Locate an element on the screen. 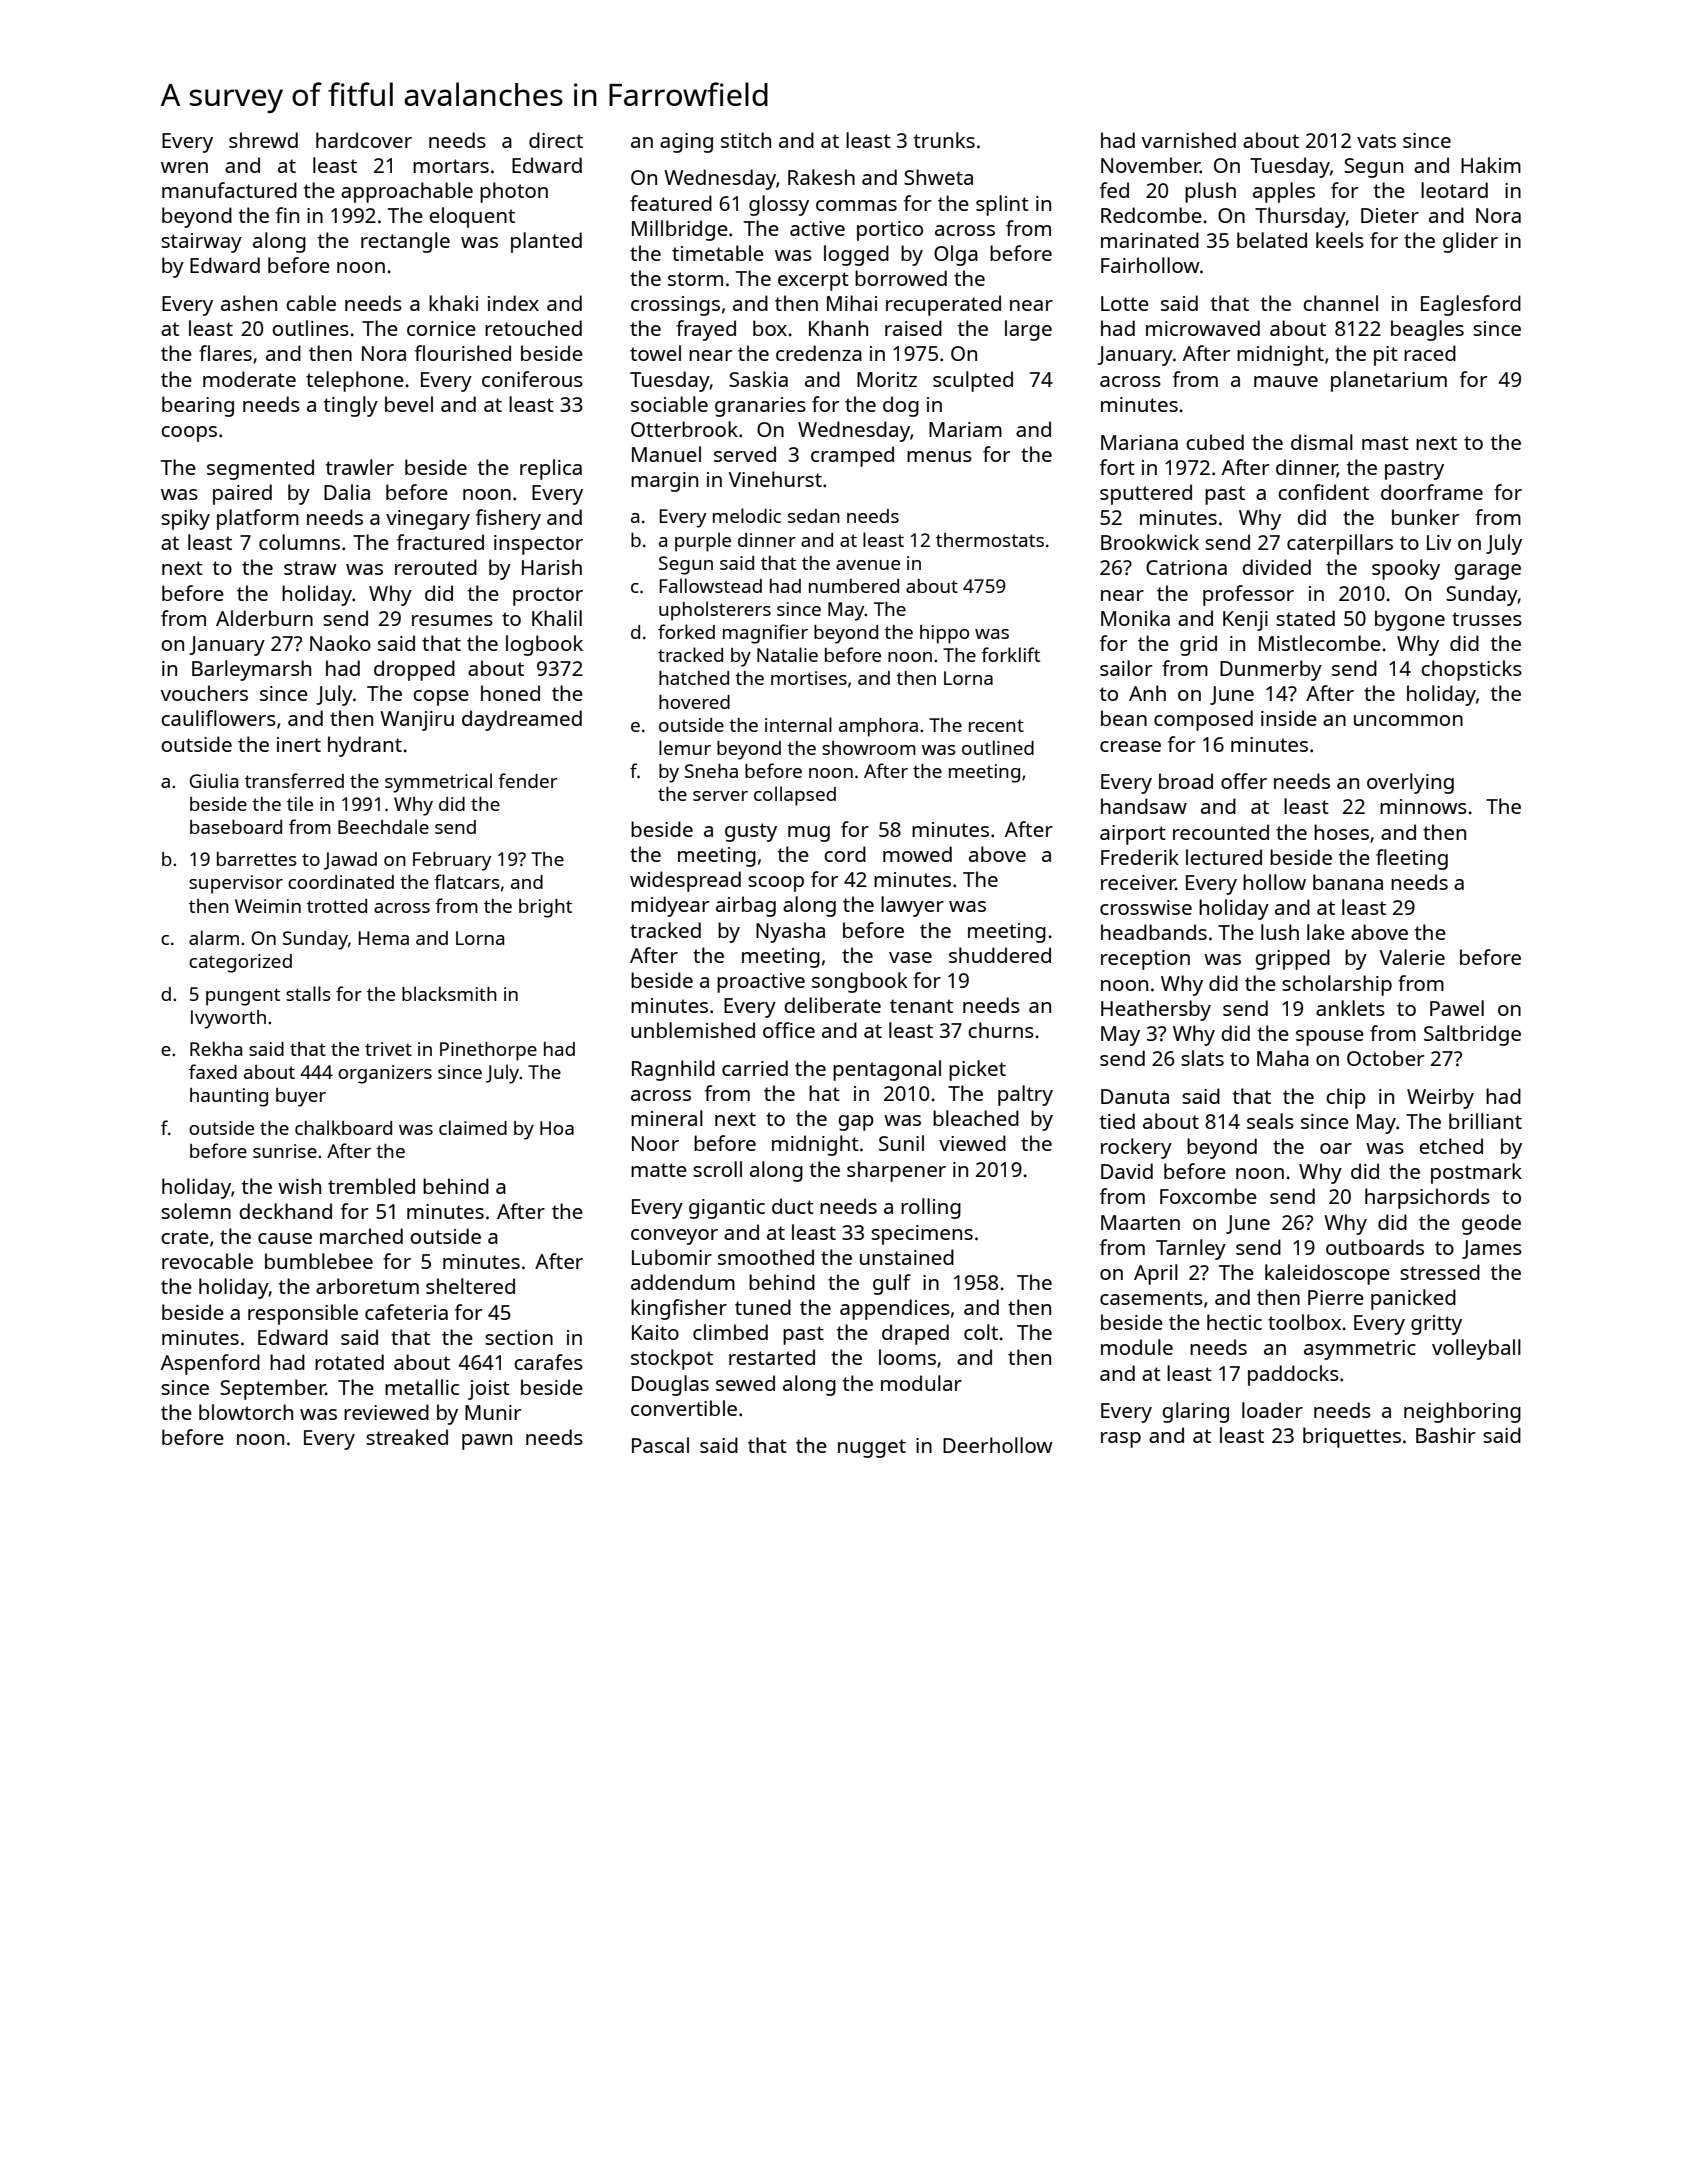  colt is located at coordinates (981, 1332).
